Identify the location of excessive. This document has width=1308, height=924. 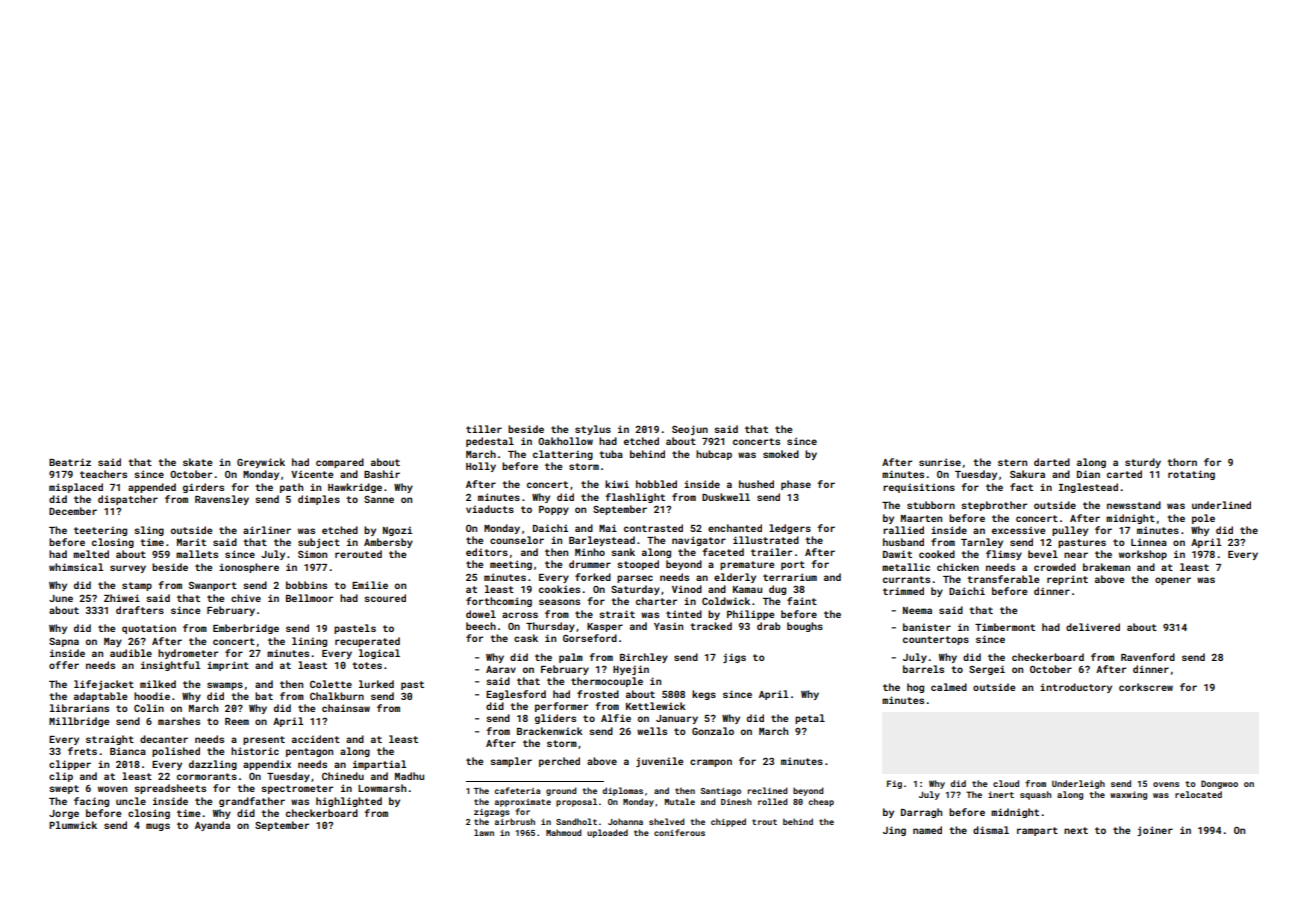
(1018, 530).
